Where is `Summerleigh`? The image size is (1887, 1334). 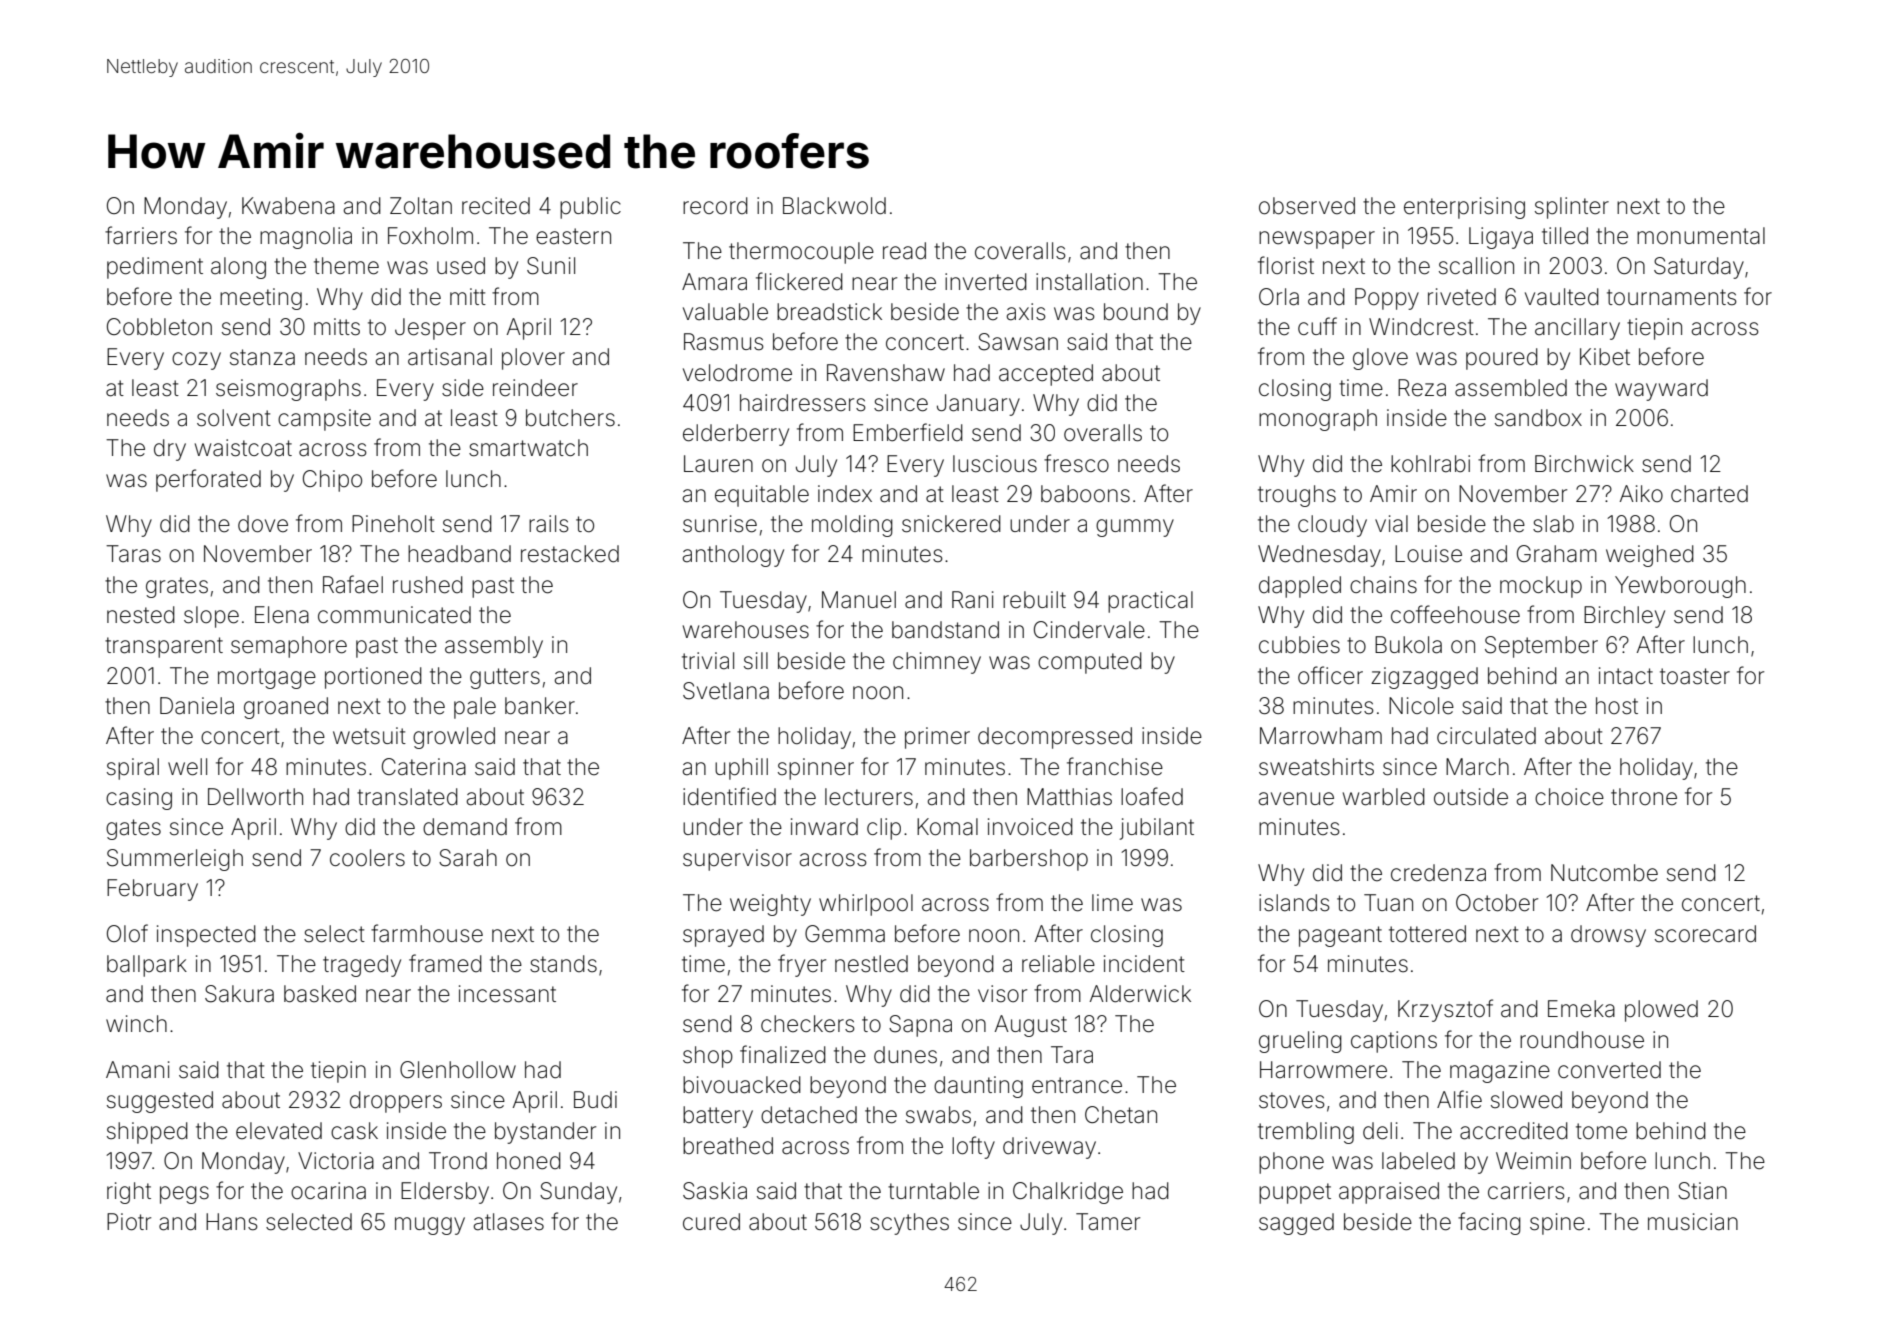 Summerleigh is located at coordinates (175, 860).
